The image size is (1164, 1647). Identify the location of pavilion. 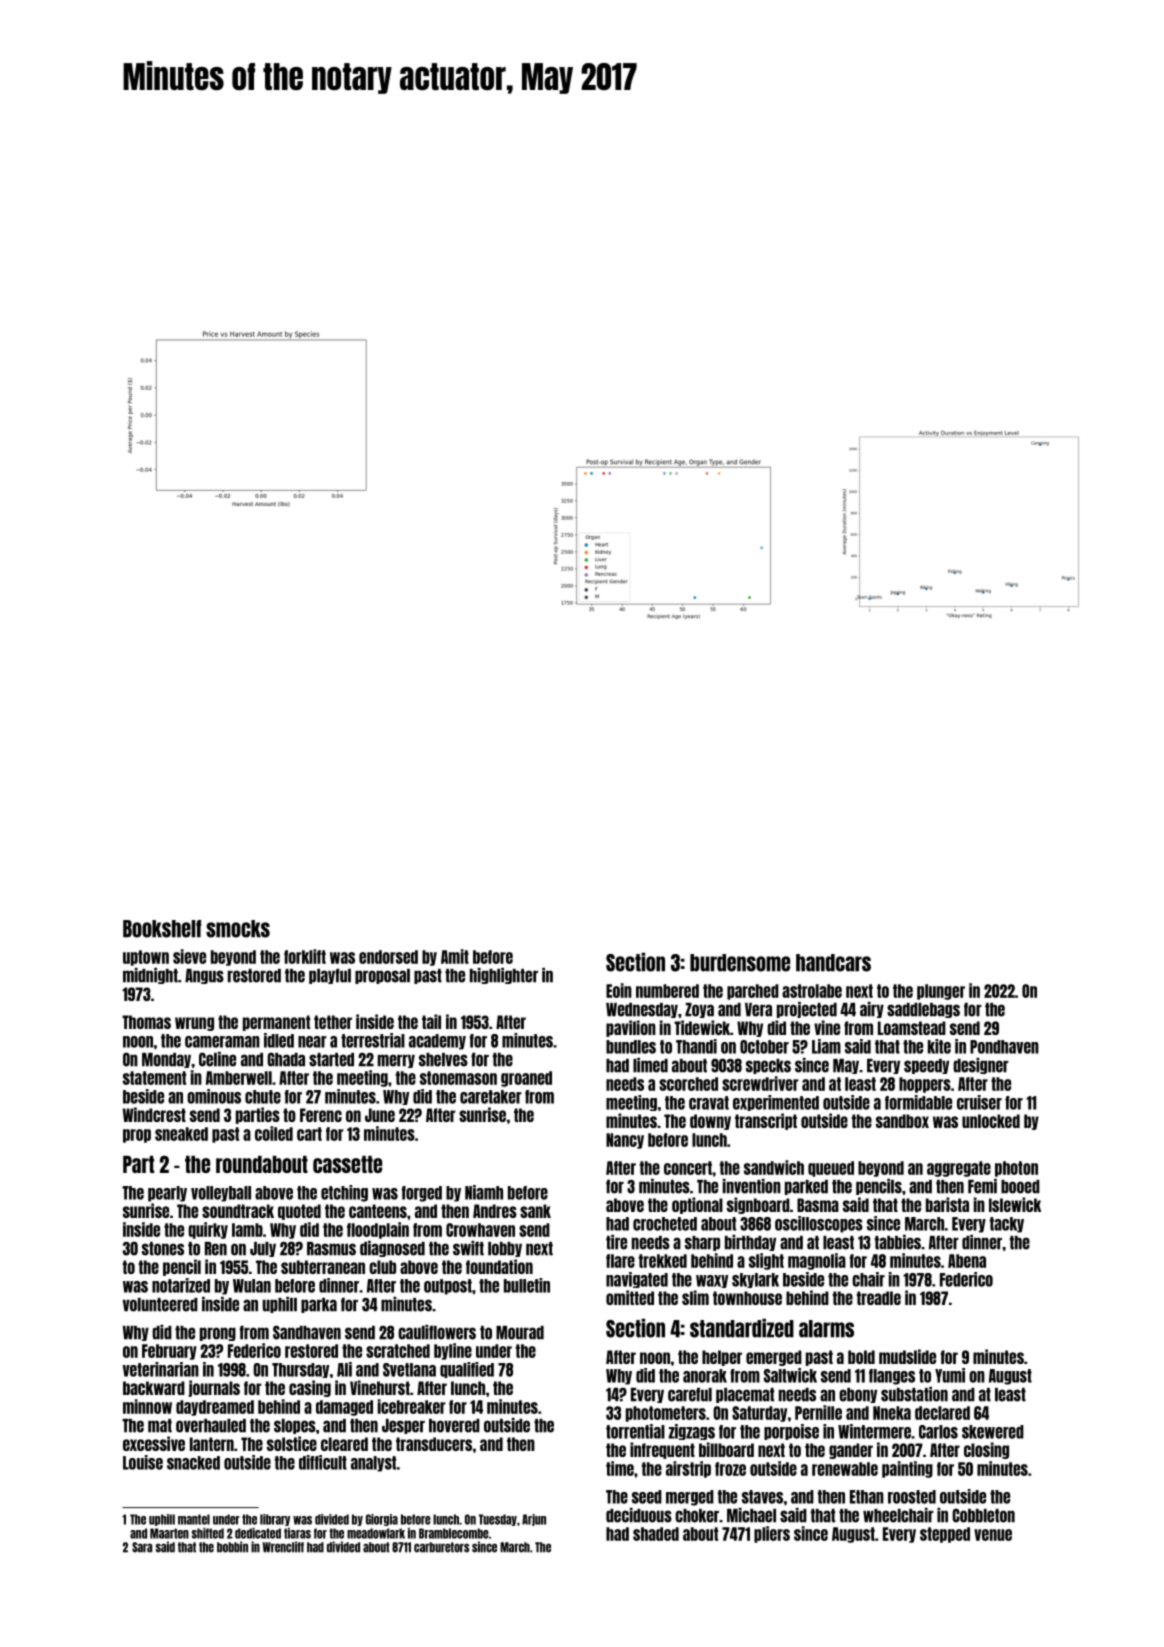
(631, 1028).
